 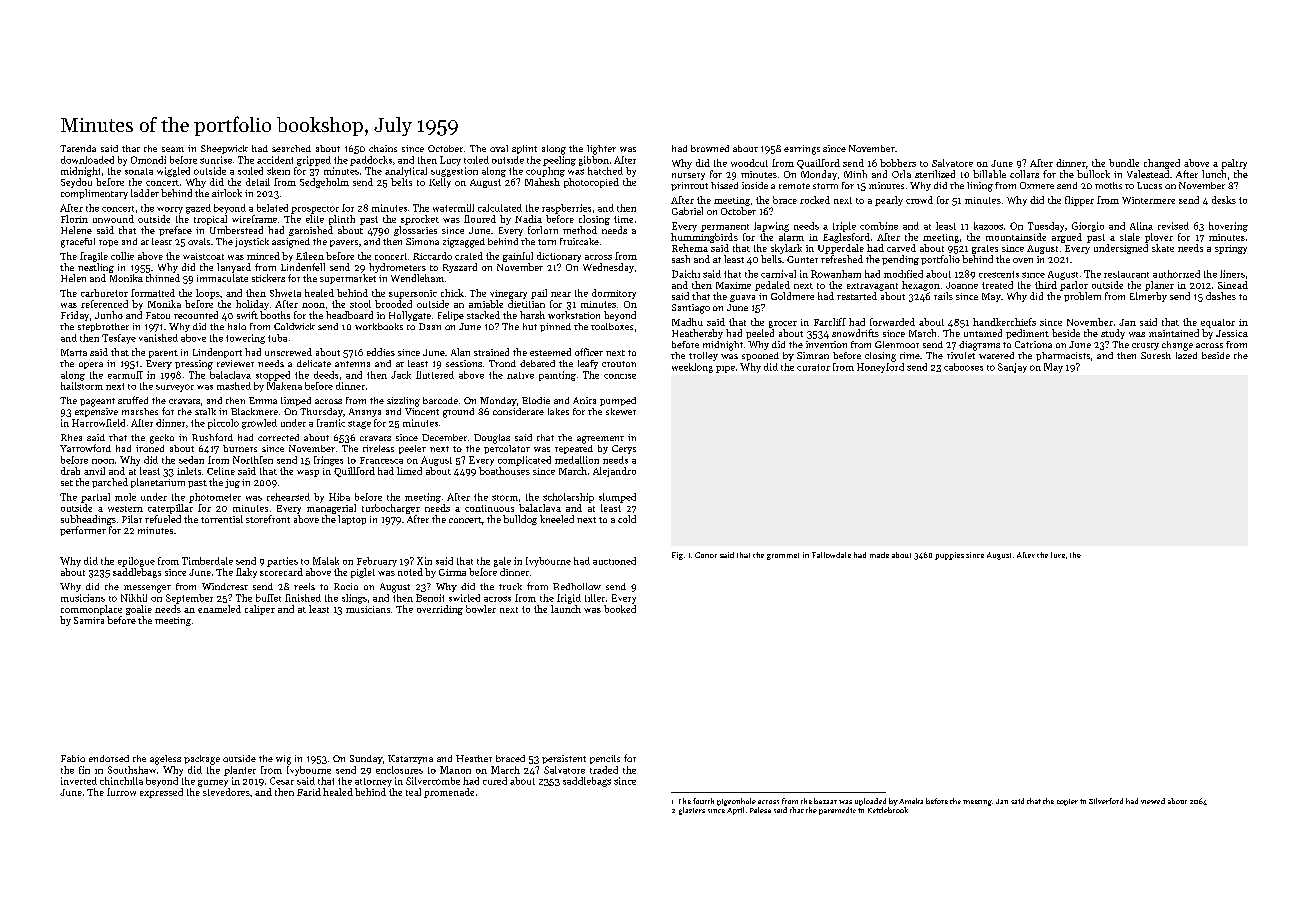 I want to click on Samira, so click(x=89, y=620).
